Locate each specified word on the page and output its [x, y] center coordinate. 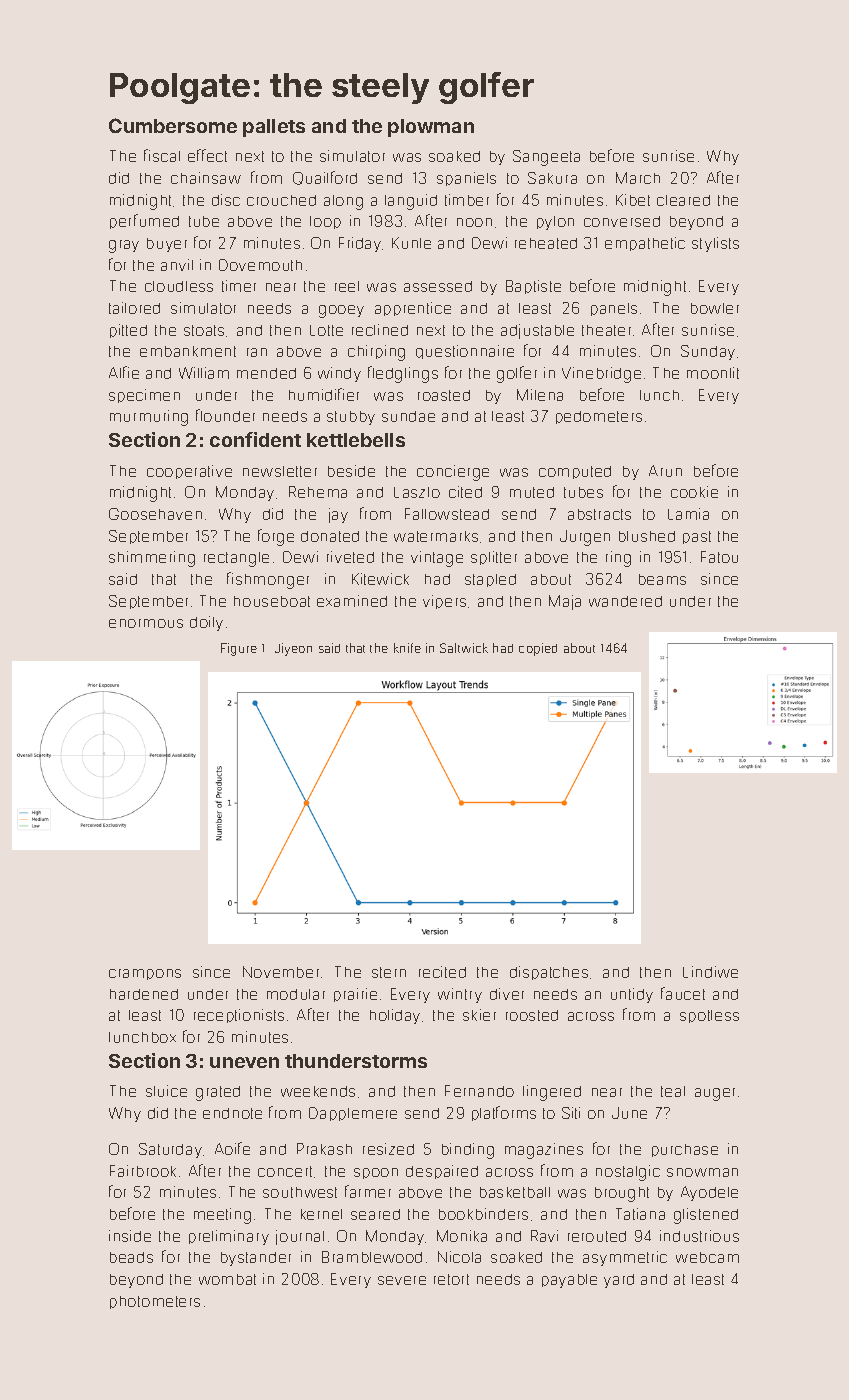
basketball [515, 1192]
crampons [145, 974]
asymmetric [625, 1258]
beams [662, 579]
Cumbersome [173, 125]
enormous [146, 623]
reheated [546, 243]
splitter [494, 558]
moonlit [713, 373]
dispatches [549, 973]
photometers [155, 1302]
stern [389, 972]
